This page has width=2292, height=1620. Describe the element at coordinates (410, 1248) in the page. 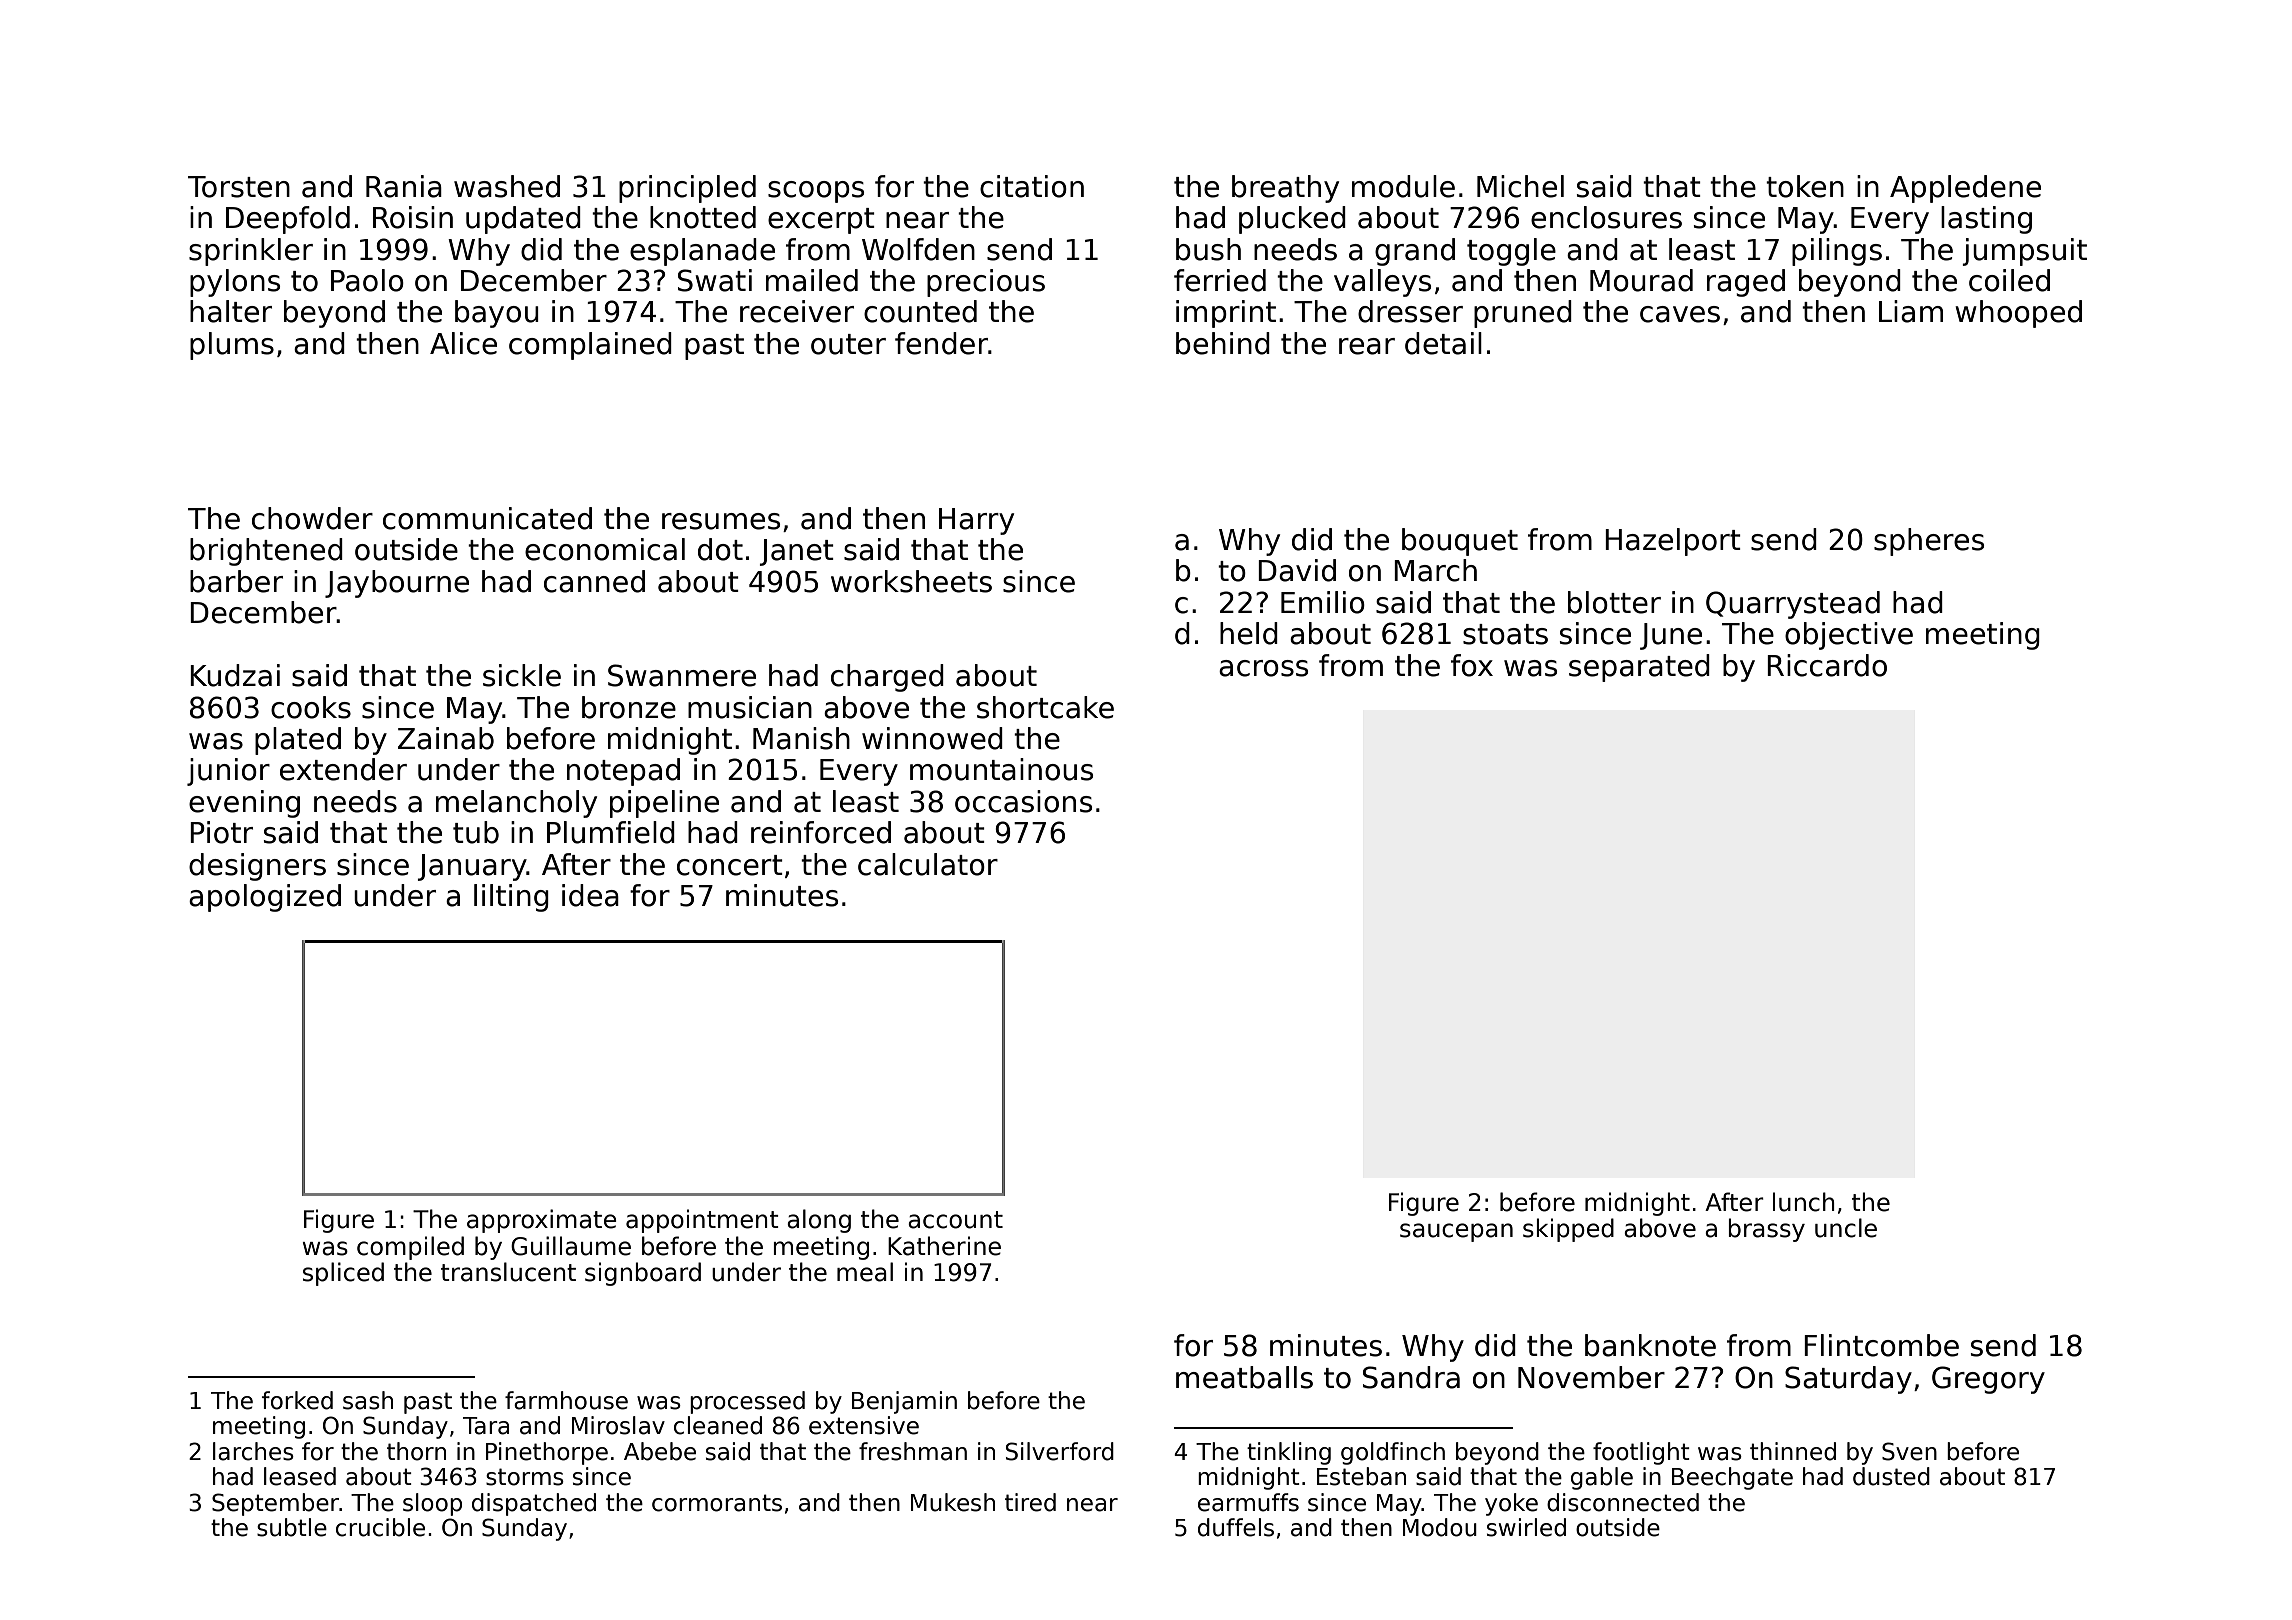

I see `compiled` at that location.
